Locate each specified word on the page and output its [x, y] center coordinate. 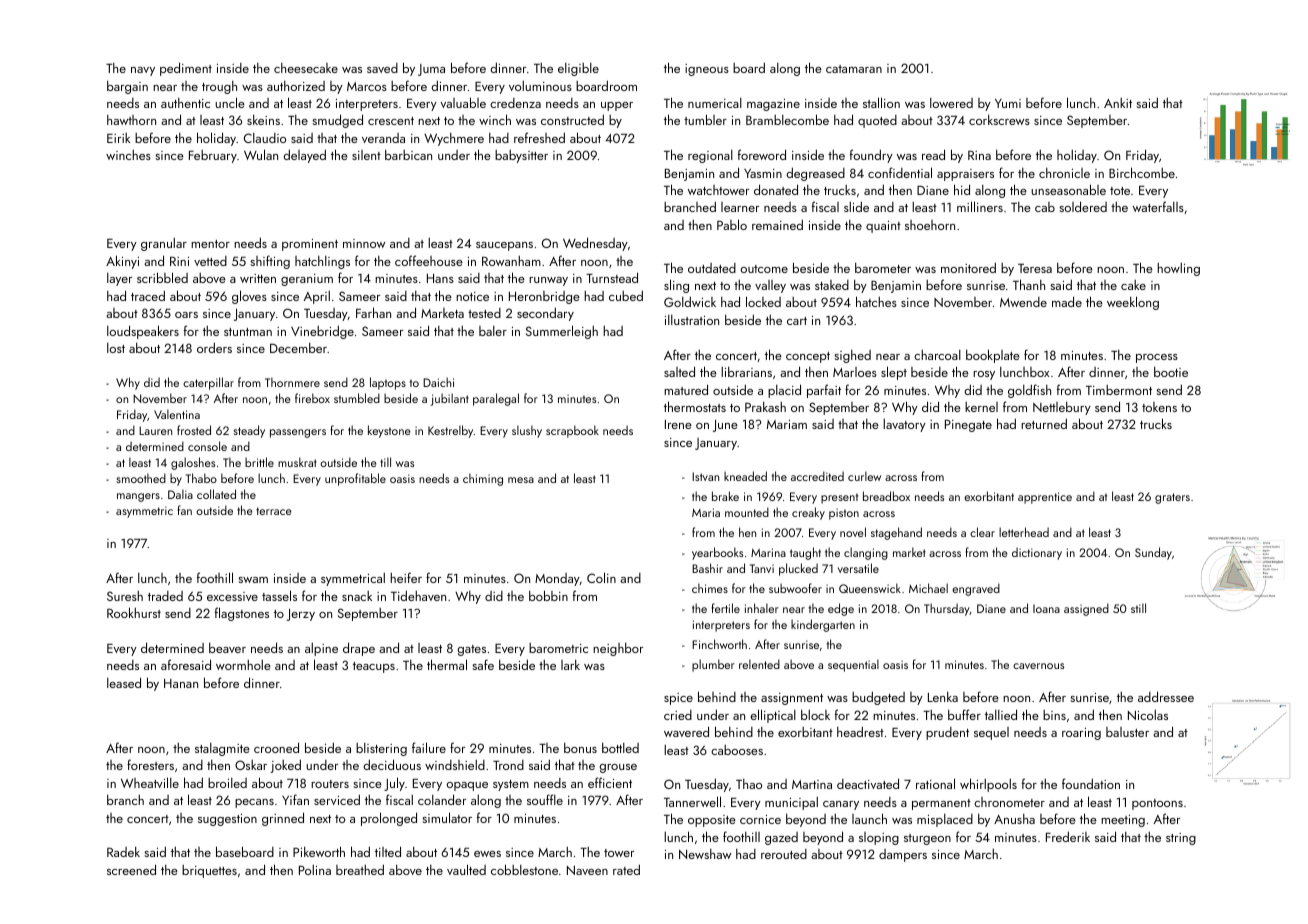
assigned [1086, 609]
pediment [186, 69]
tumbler [705, 119]
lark [570, 665]
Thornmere [292, 382]
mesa [521, 480]
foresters [150, 764]
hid [962, 189]
